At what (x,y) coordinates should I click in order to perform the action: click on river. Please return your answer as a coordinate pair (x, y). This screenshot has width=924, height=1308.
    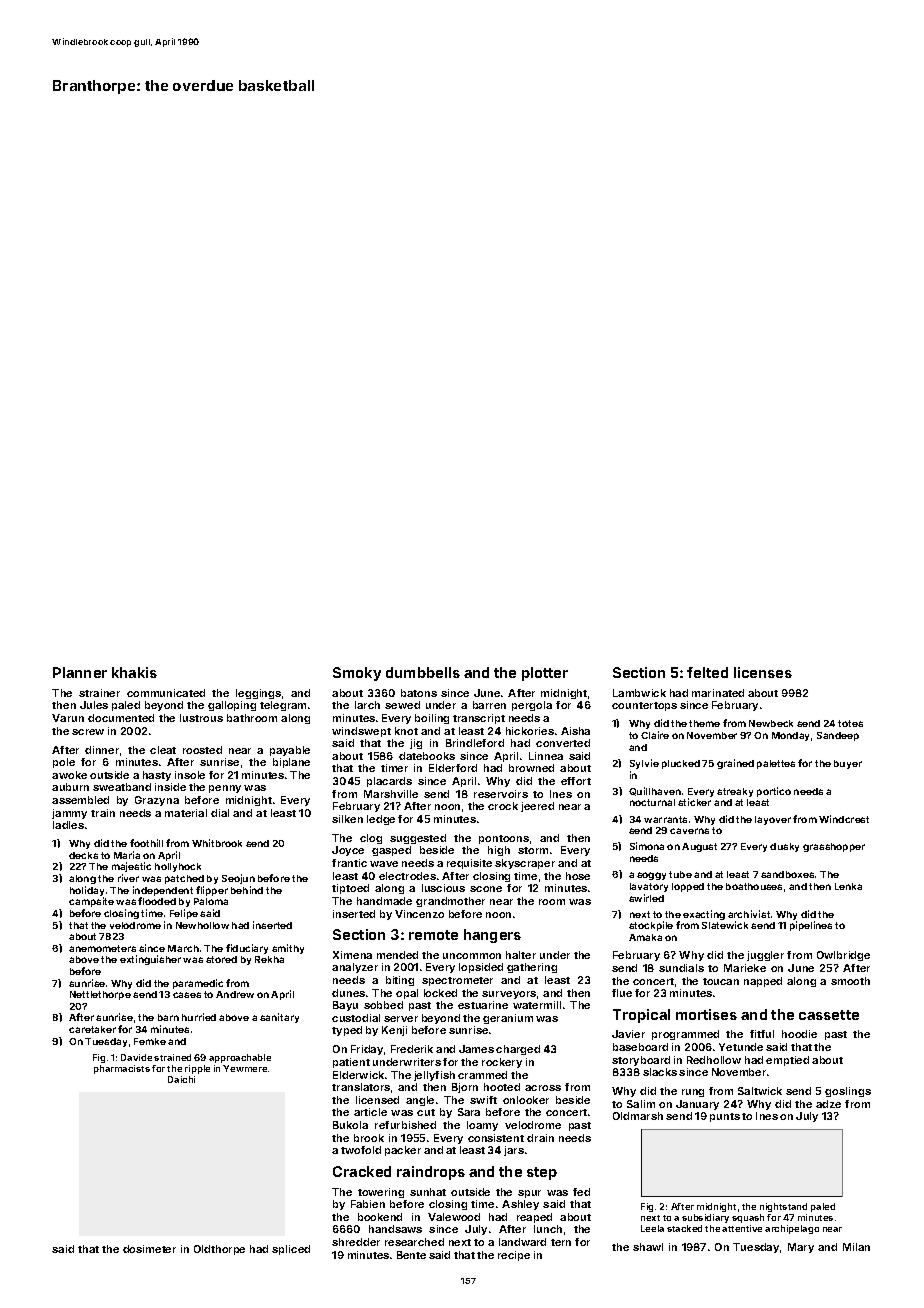
    Looking at the image, I should click on (128, 878).
